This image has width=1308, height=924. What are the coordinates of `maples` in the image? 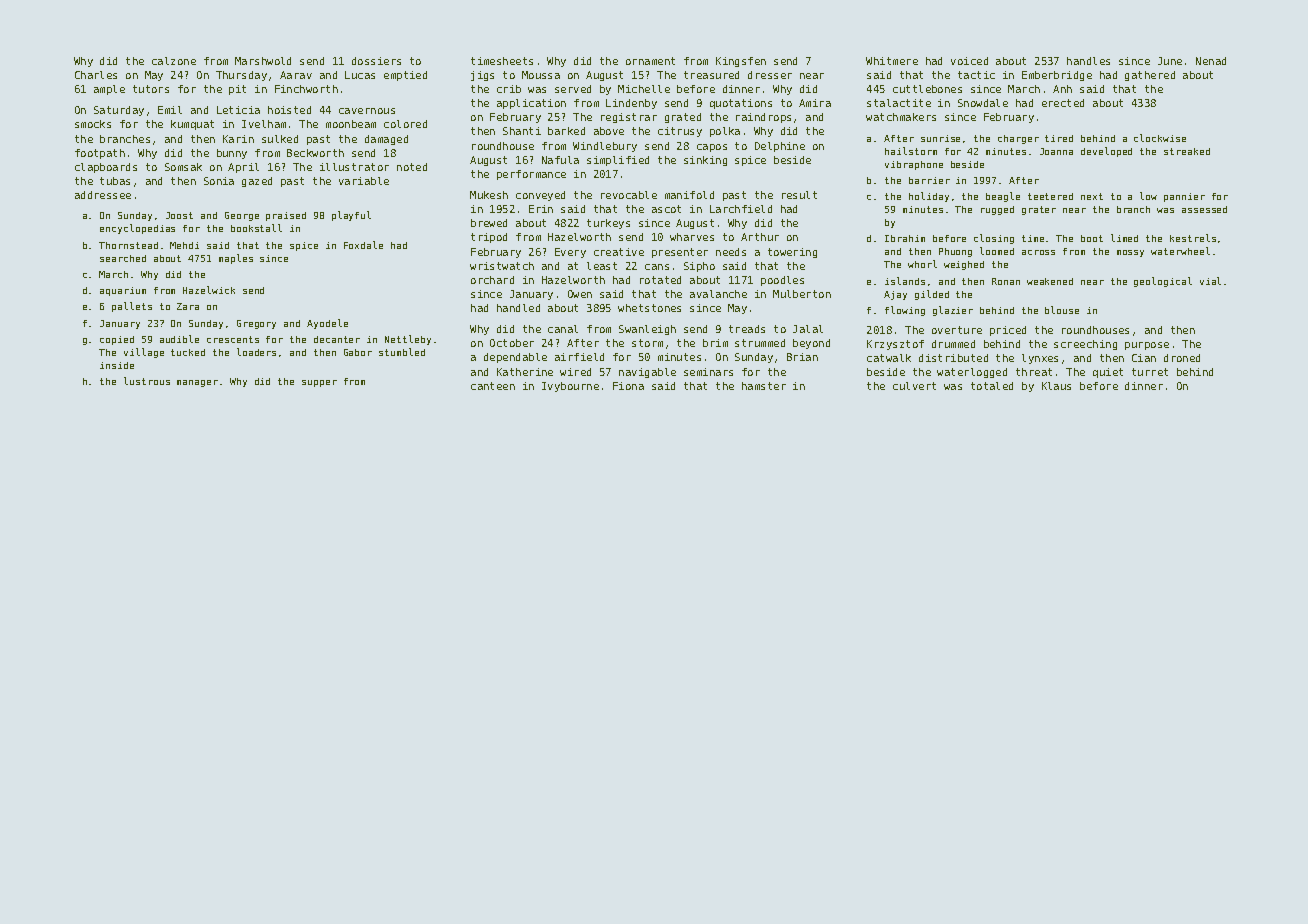 It's located at (236, 259).
